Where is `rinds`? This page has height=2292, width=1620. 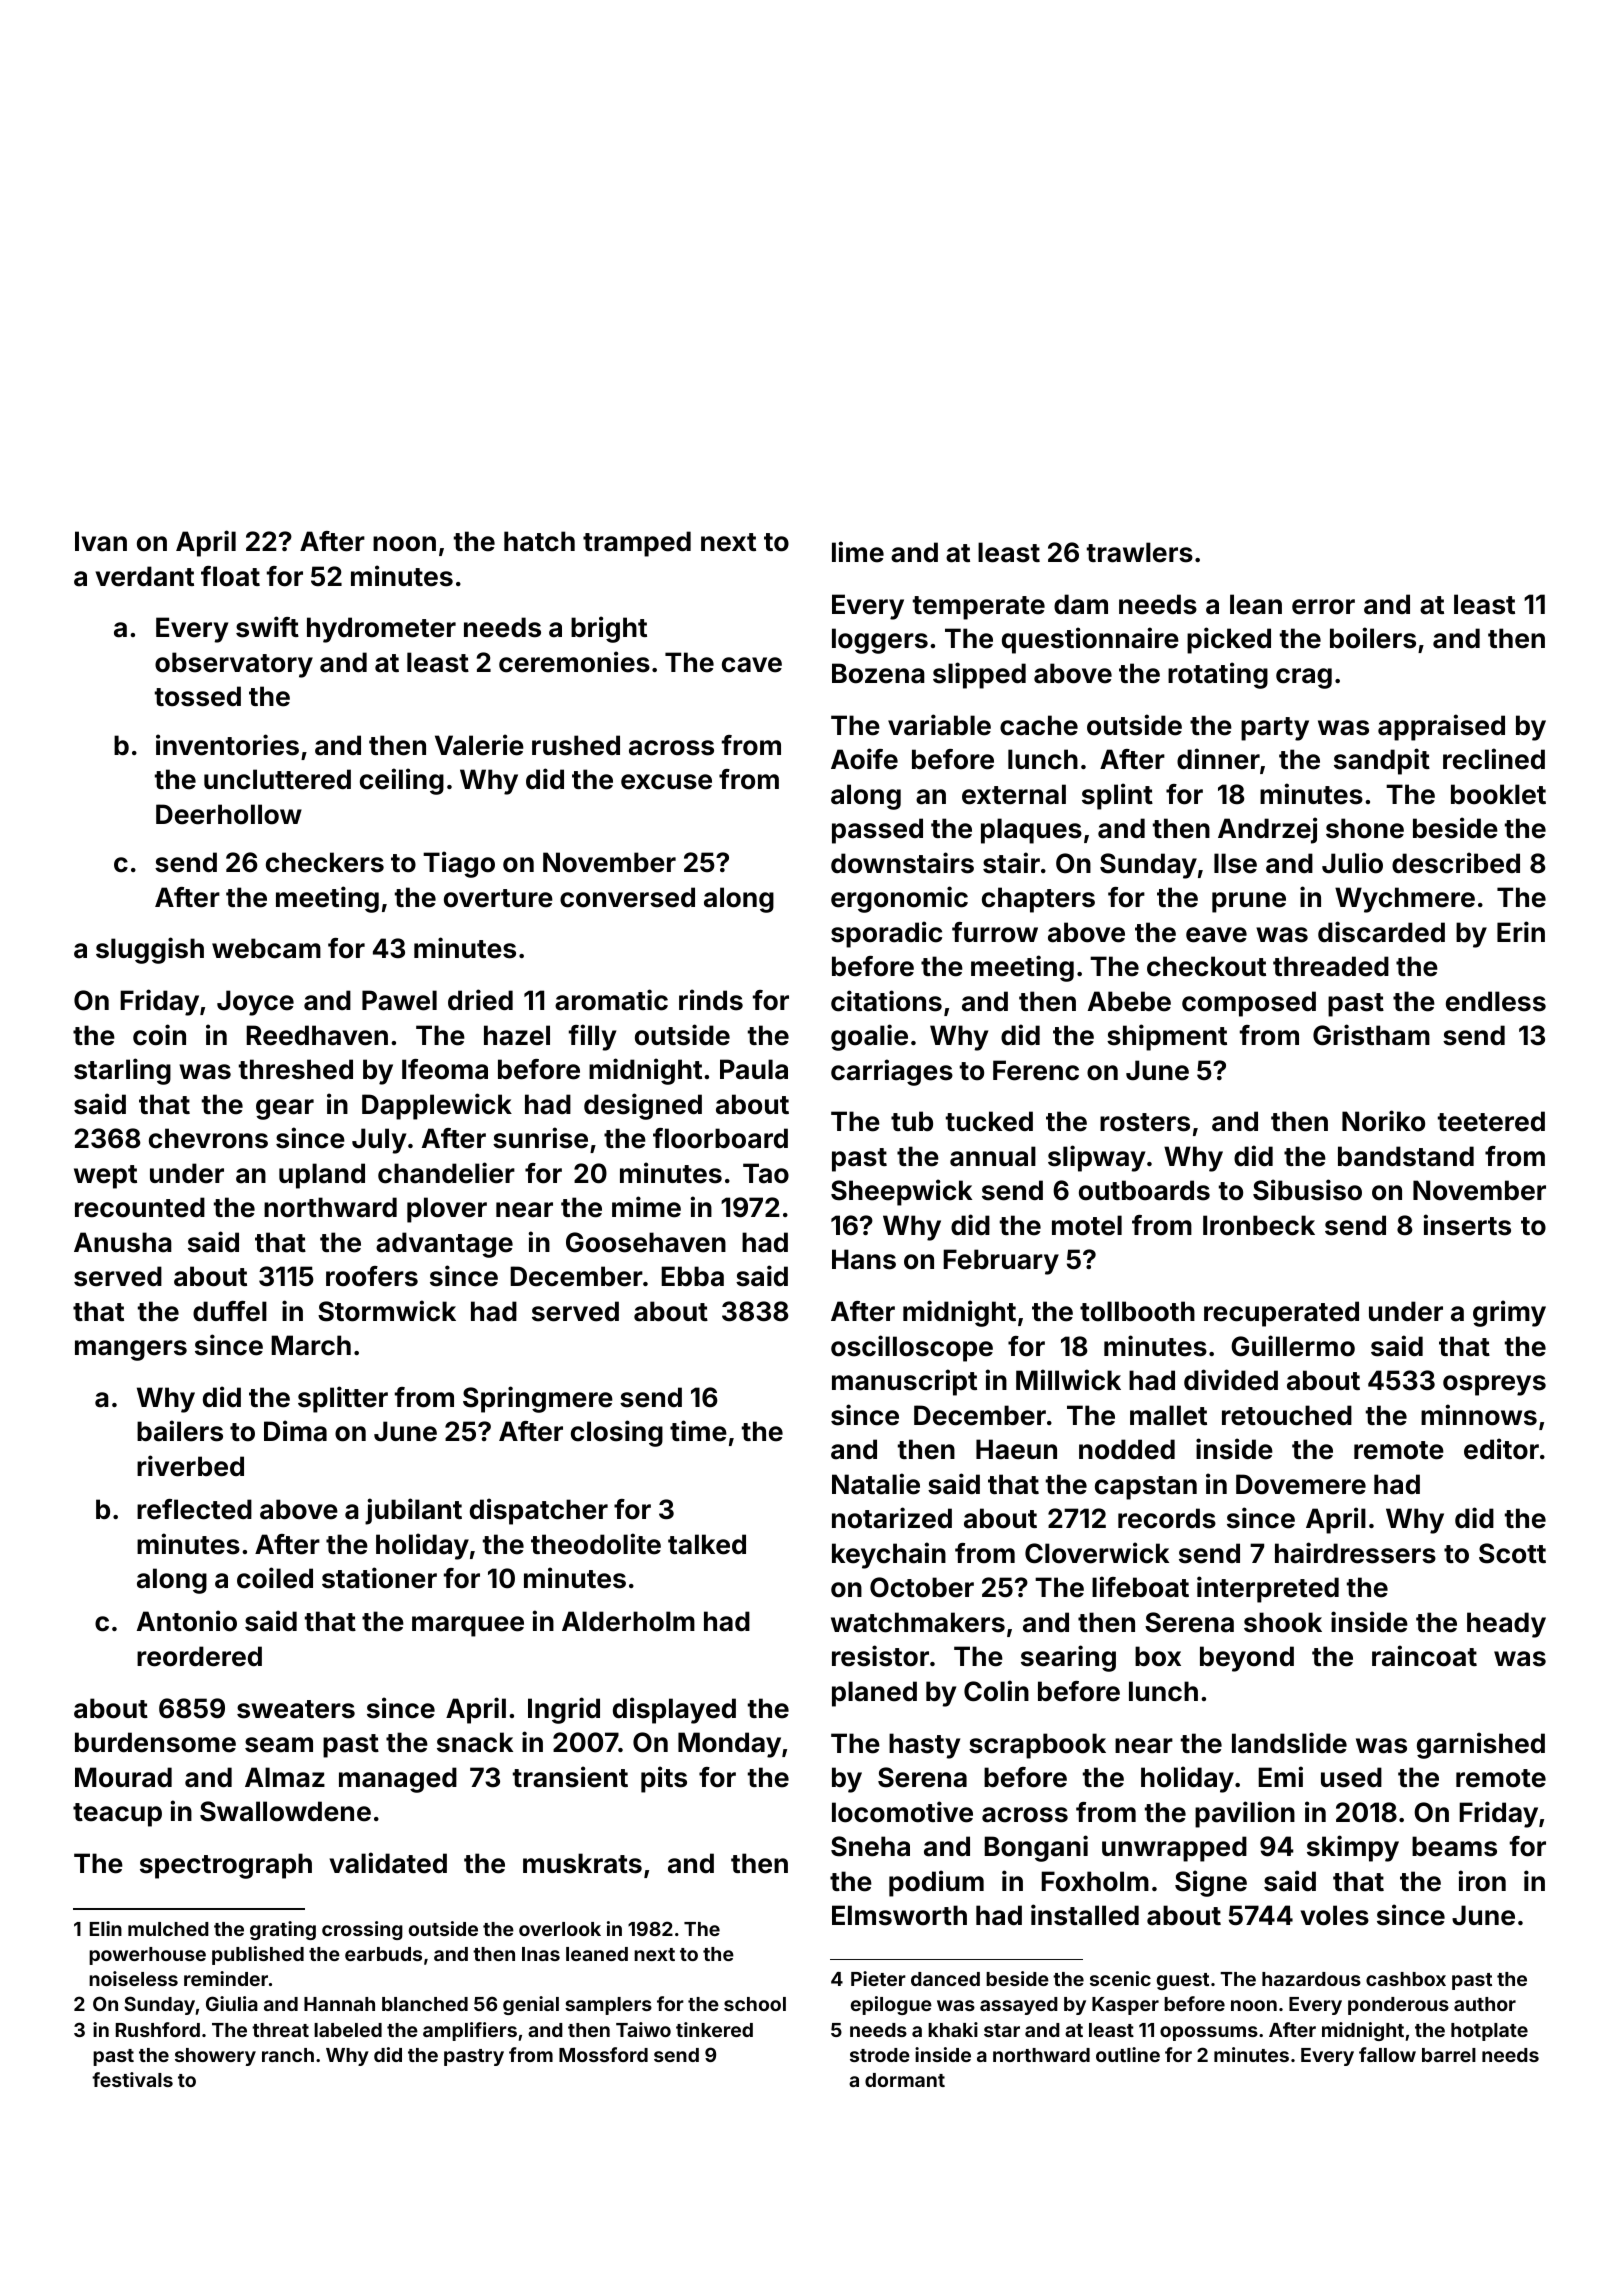 rinds is located at coordinates (711, 1000).
